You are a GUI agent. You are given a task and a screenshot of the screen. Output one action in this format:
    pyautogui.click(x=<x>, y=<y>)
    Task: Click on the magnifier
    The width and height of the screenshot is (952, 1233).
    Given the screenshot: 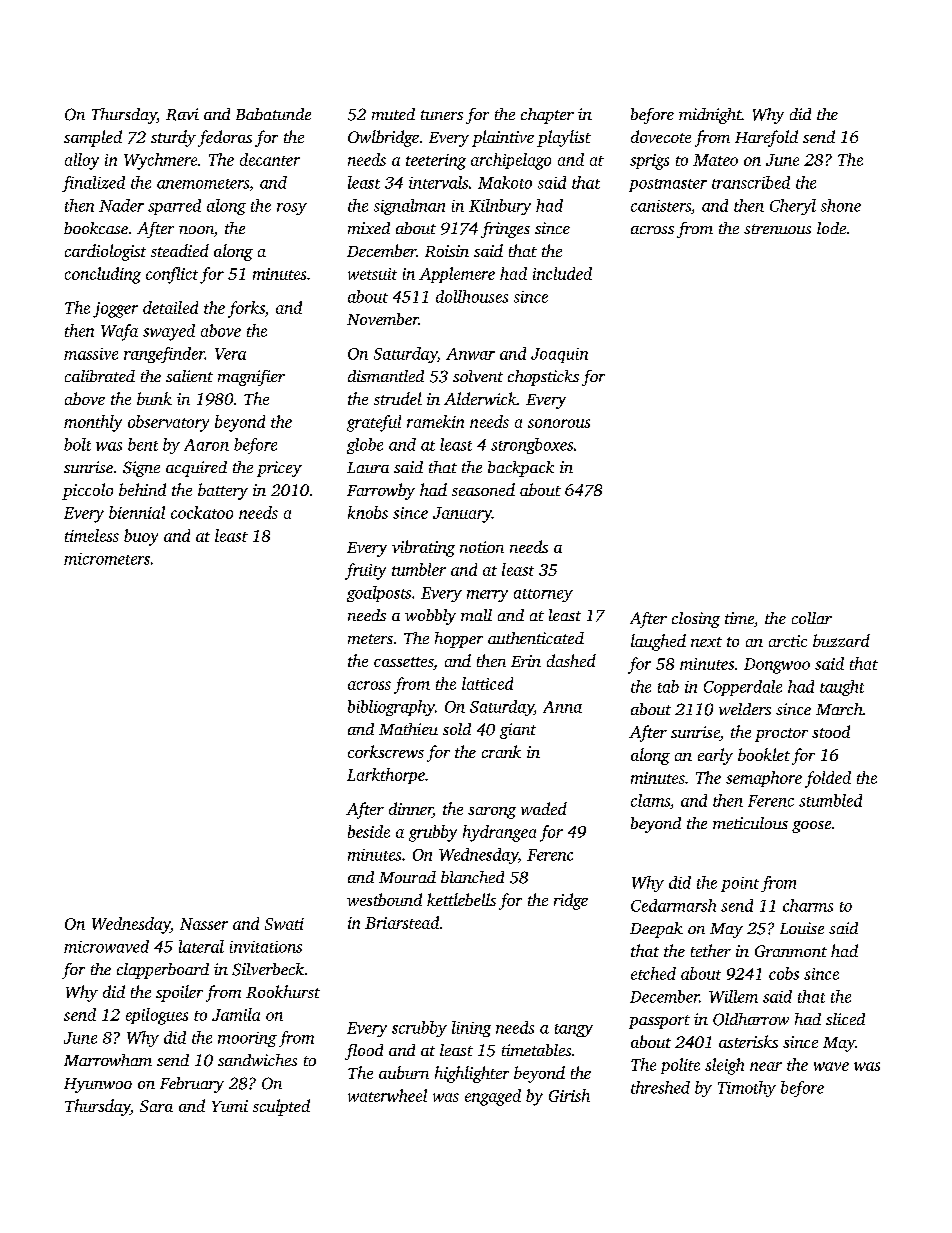 What is the action you would take?
    pyautogui.click(x=251, y=378)
